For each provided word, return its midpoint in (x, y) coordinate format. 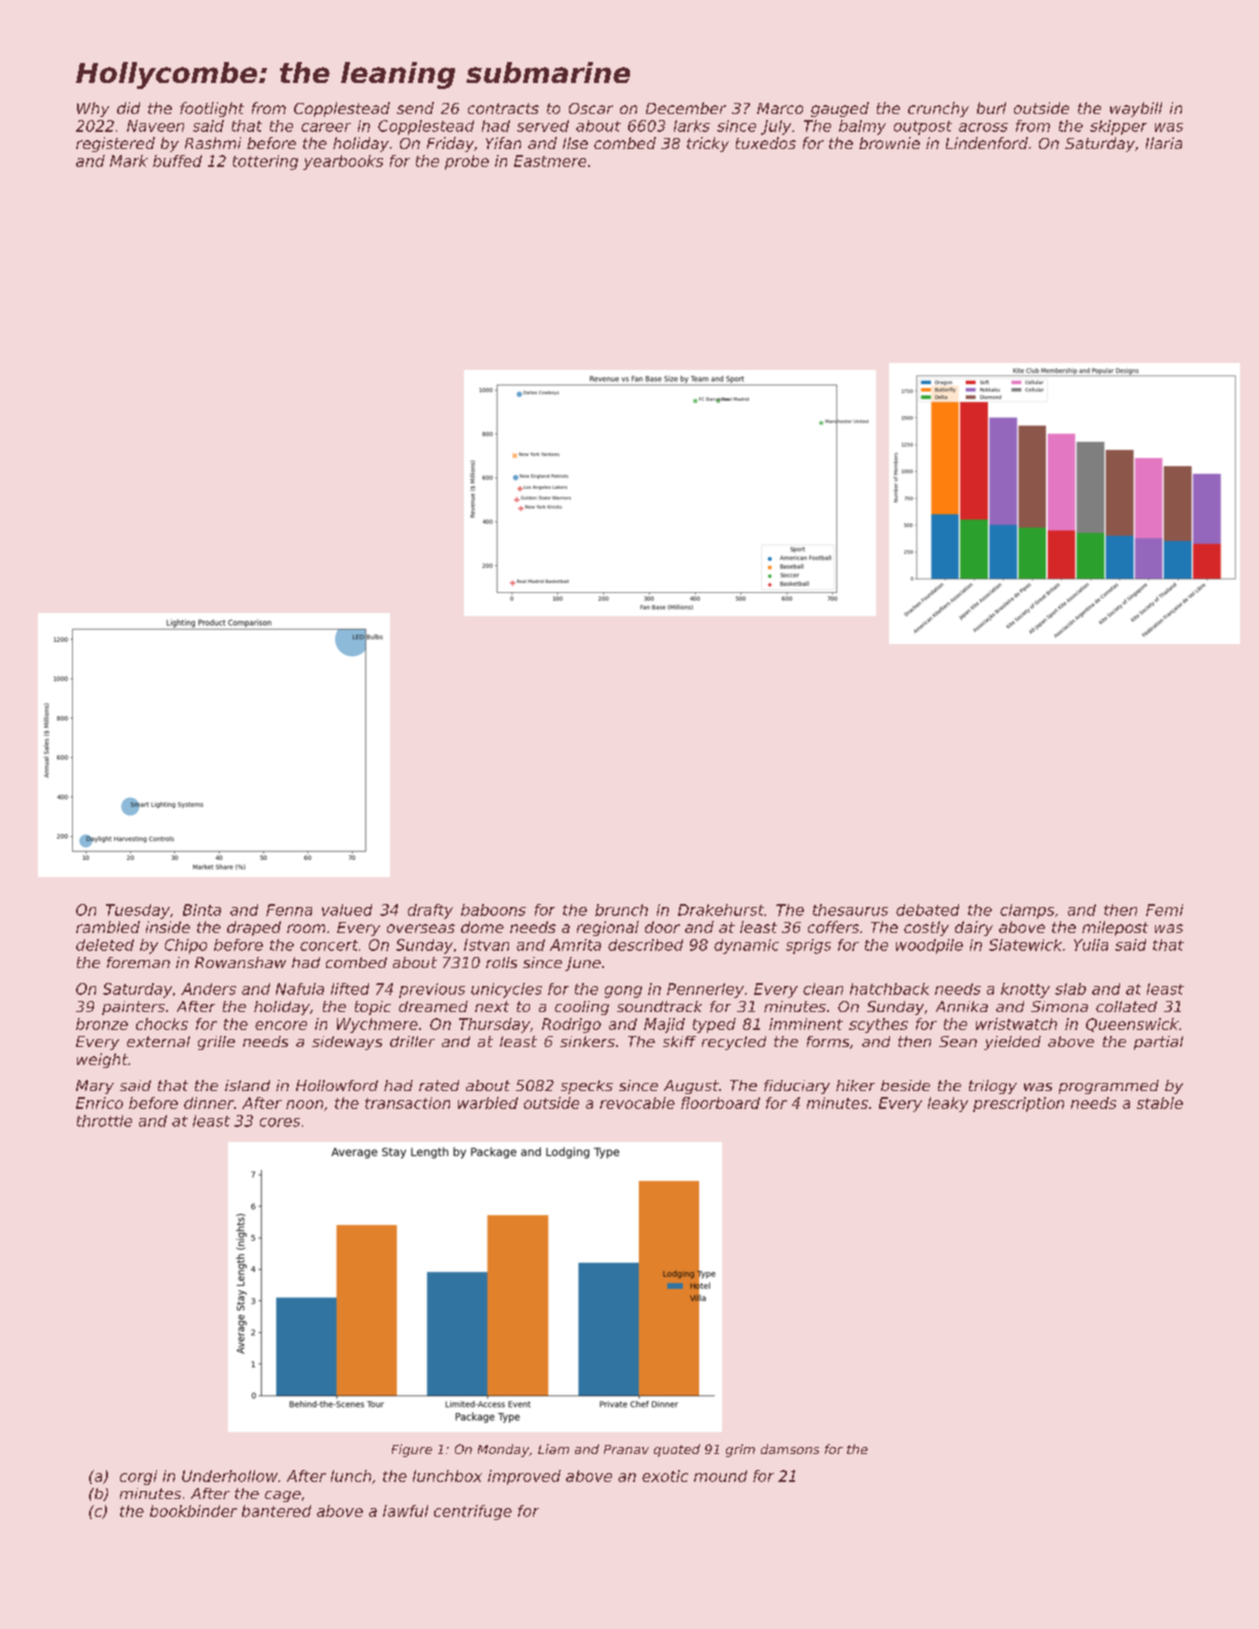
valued (347, 910)
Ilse (575, 143)
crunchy (938, 109)
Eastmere (550, 161)
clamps (1027, 911)
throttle (104, 1121)
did (128, 108)
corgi (138, 1477)
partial (1158, 1043)
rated (439, 1085)
